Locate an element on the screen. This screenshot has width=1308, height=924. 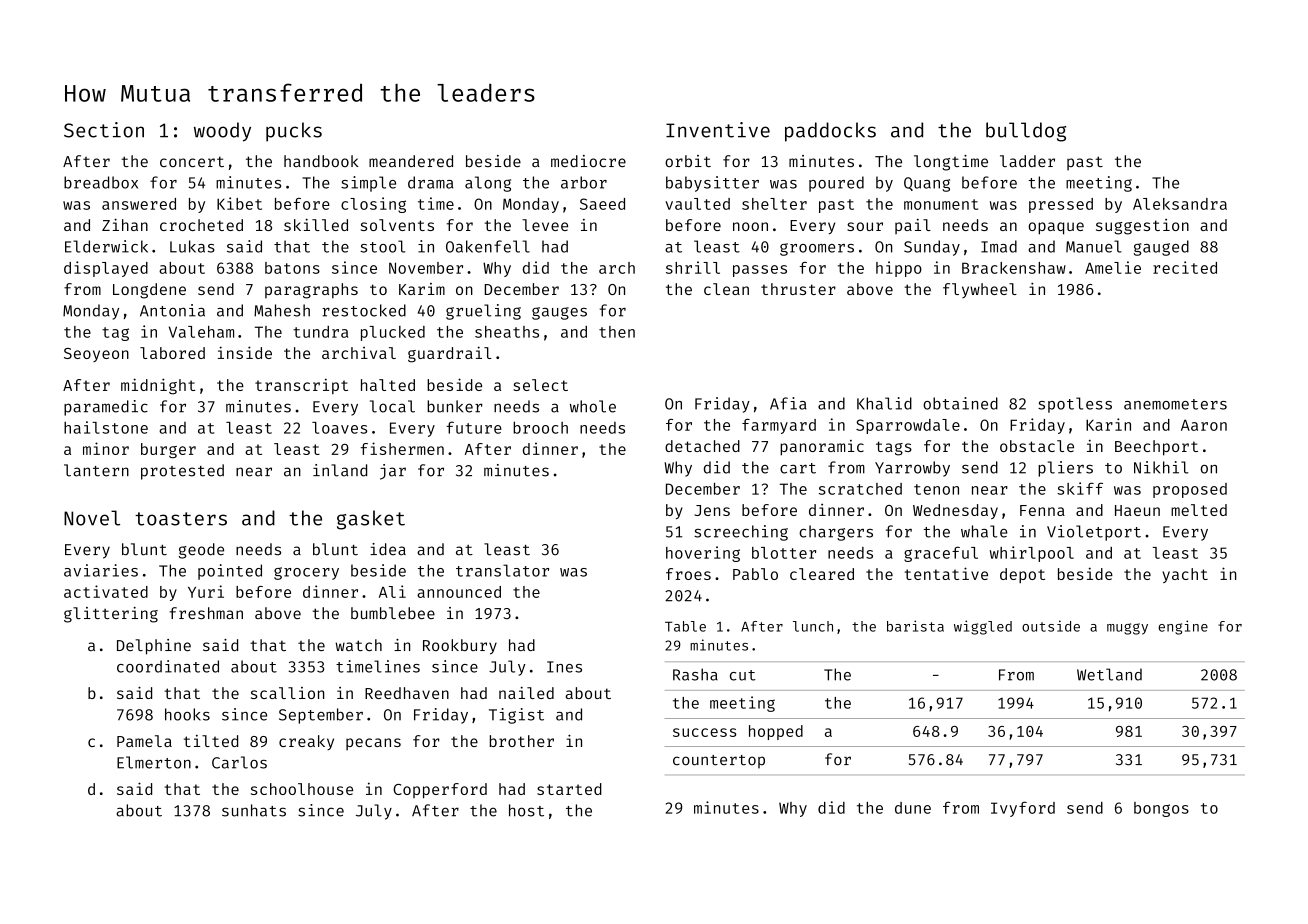
activated is located at coordinates (106, 591).
